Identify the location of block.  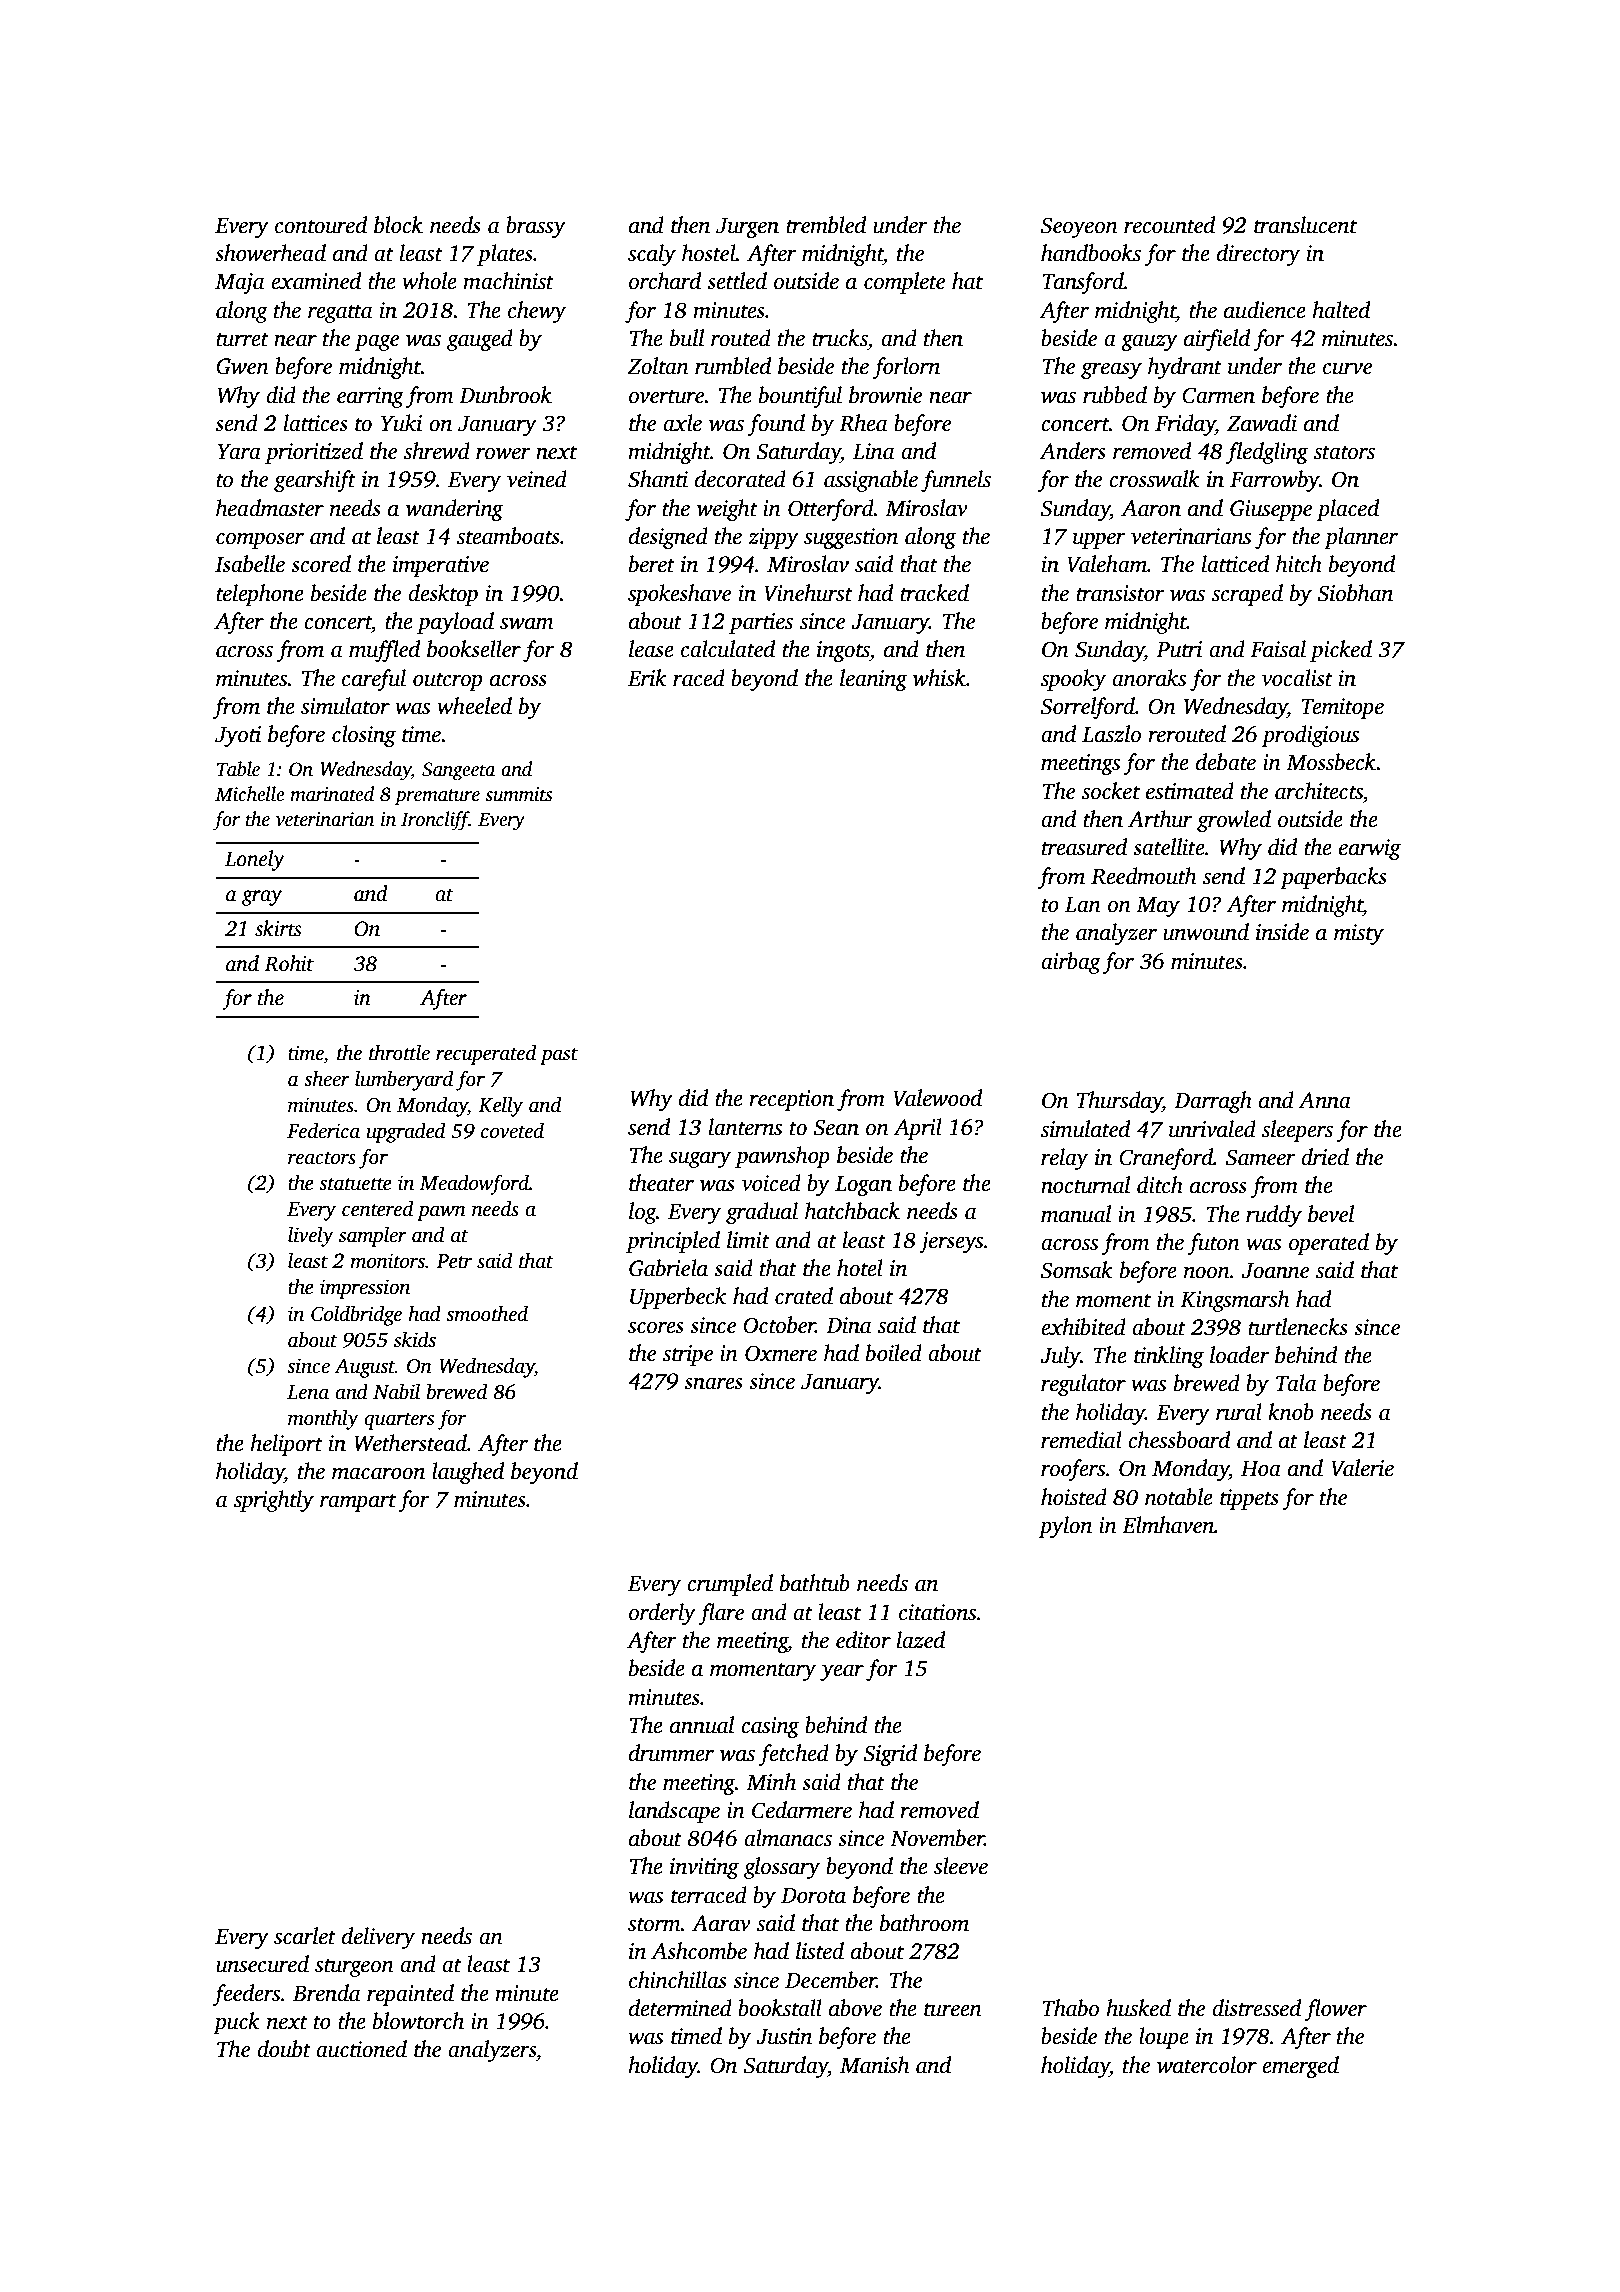
(398, 225).
